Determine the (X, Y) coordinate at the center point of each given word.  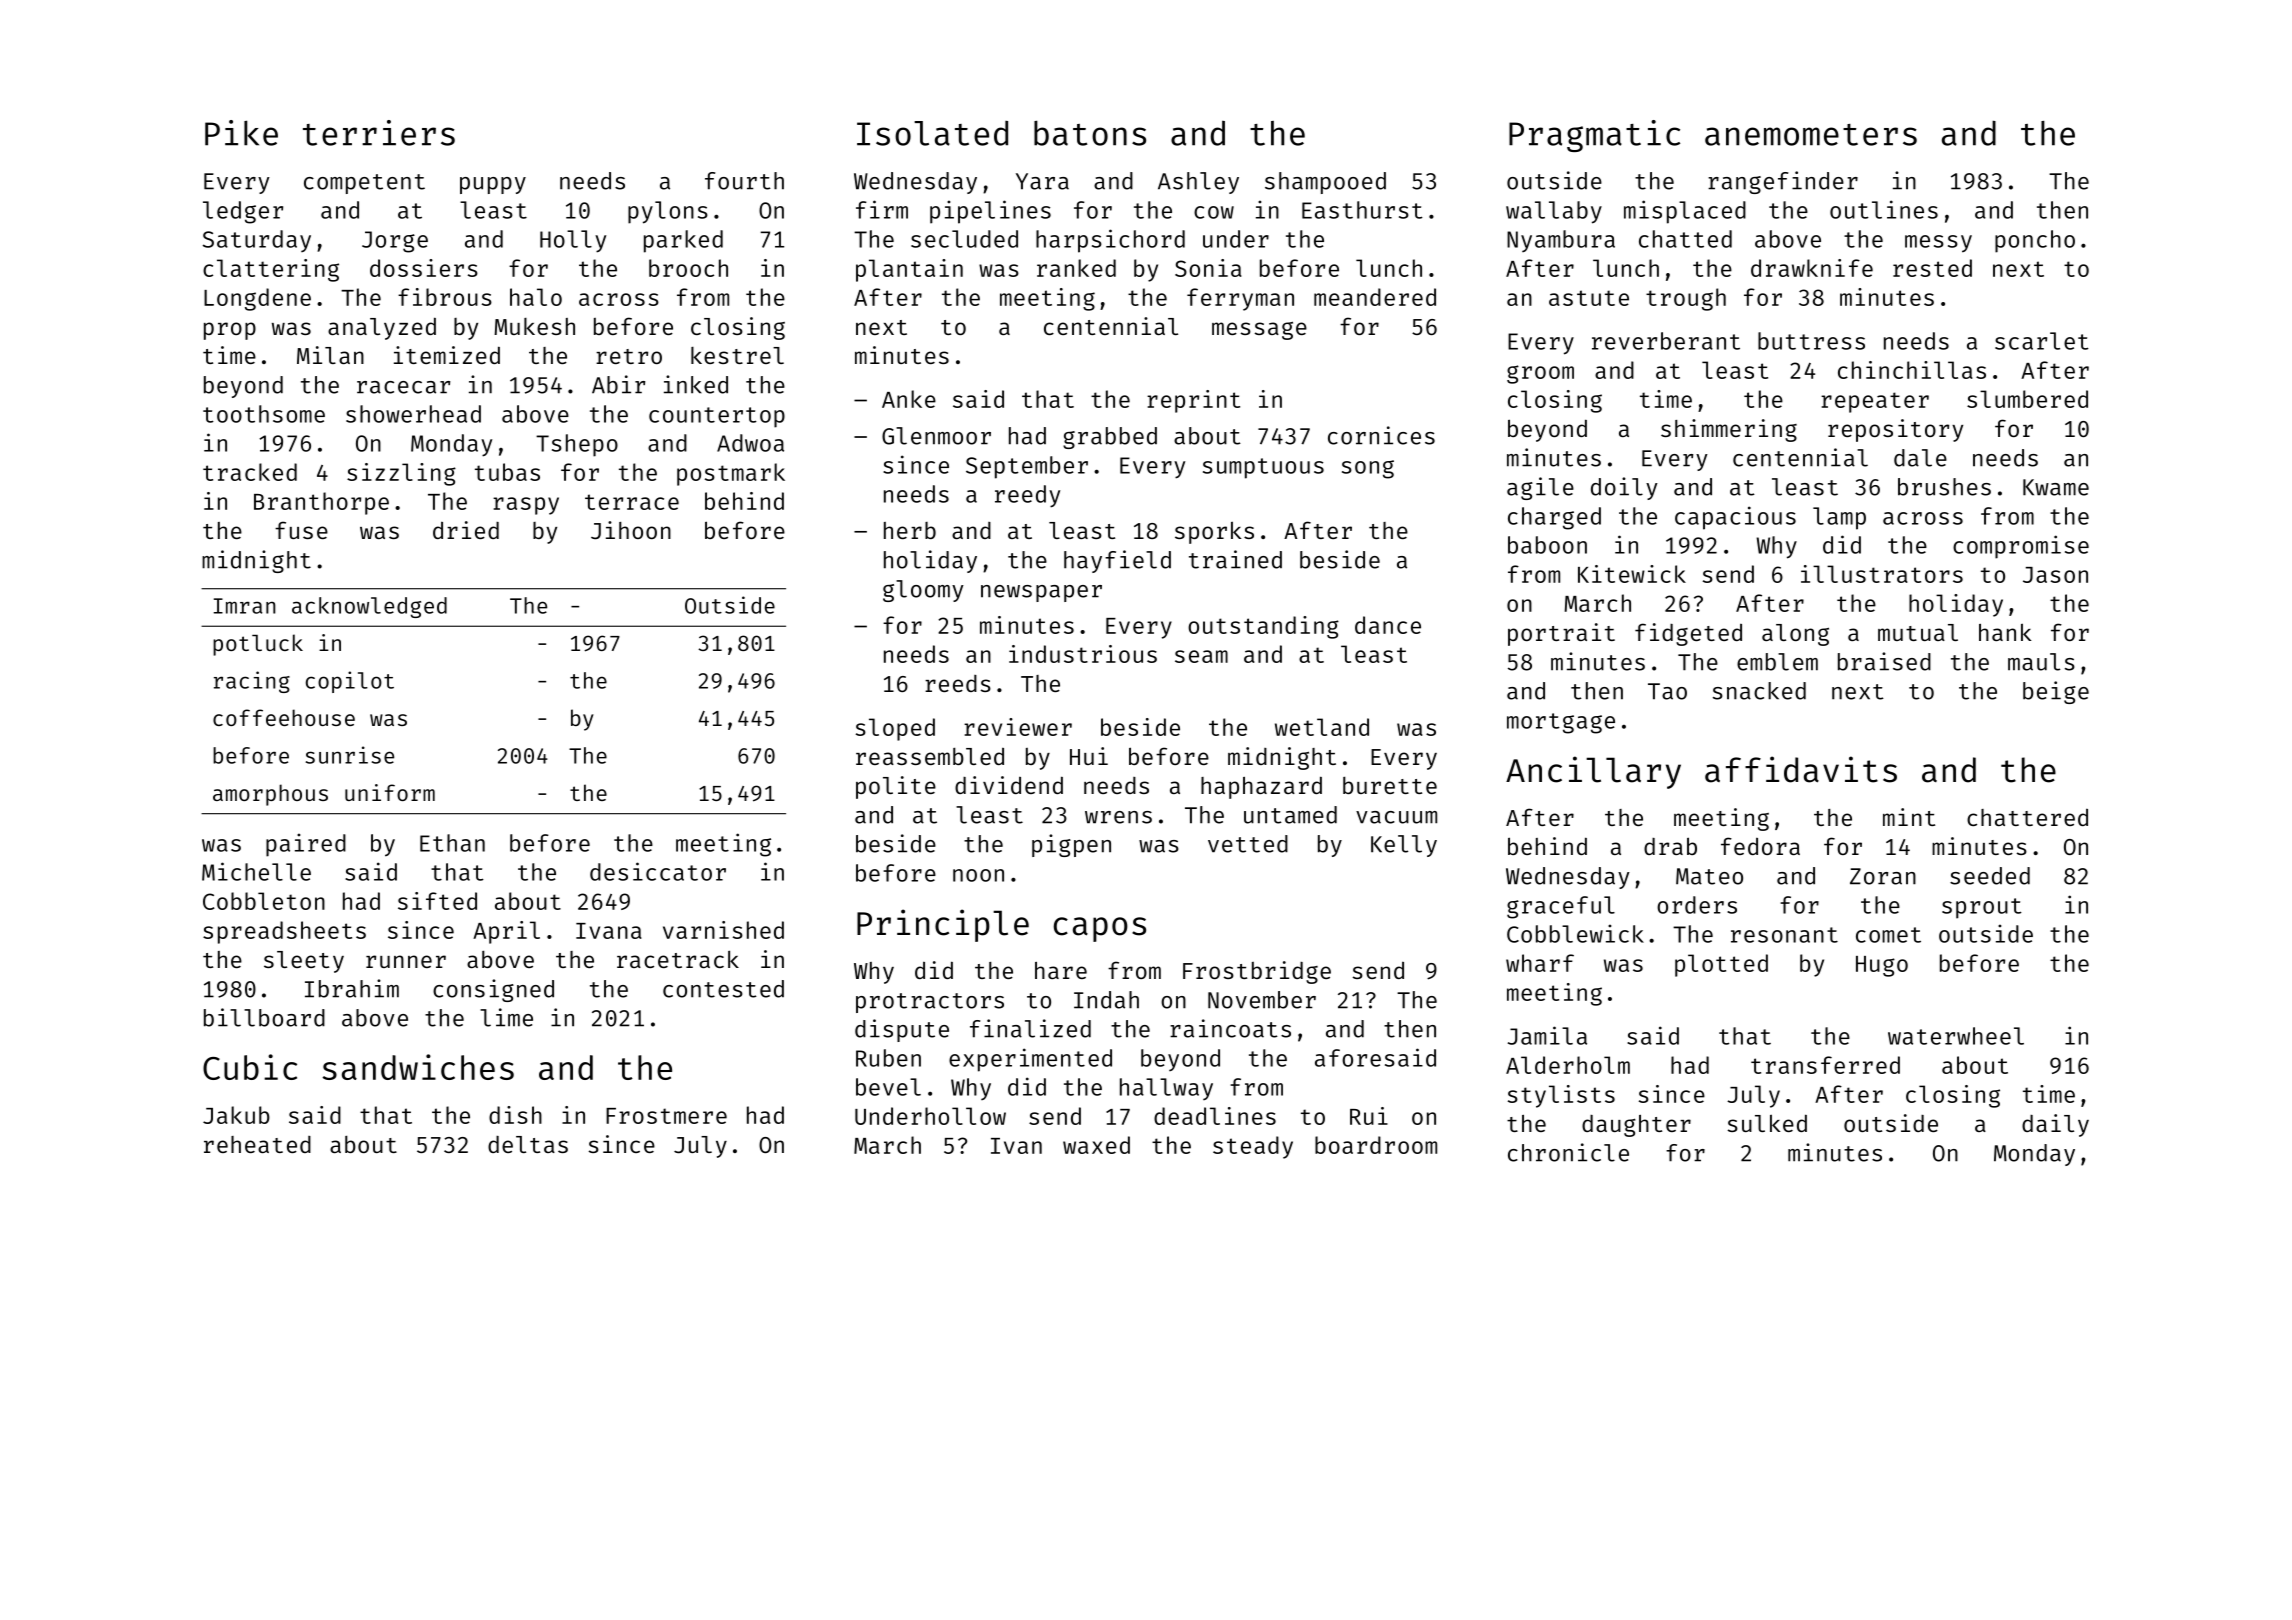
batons (1090, 133)
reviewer (1018, 727)
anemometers (1811, 135)
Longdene (257, 299)
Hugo (1882, 966)
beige (2056, 692)
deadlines (1215, 1116)
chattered (2027, 817)
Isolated (932, 133)
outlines (1884, 209)
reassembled (930, 756)
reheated (257, 1144)
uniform (390, 792)
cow (1214, 212)
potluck (258, 645)
